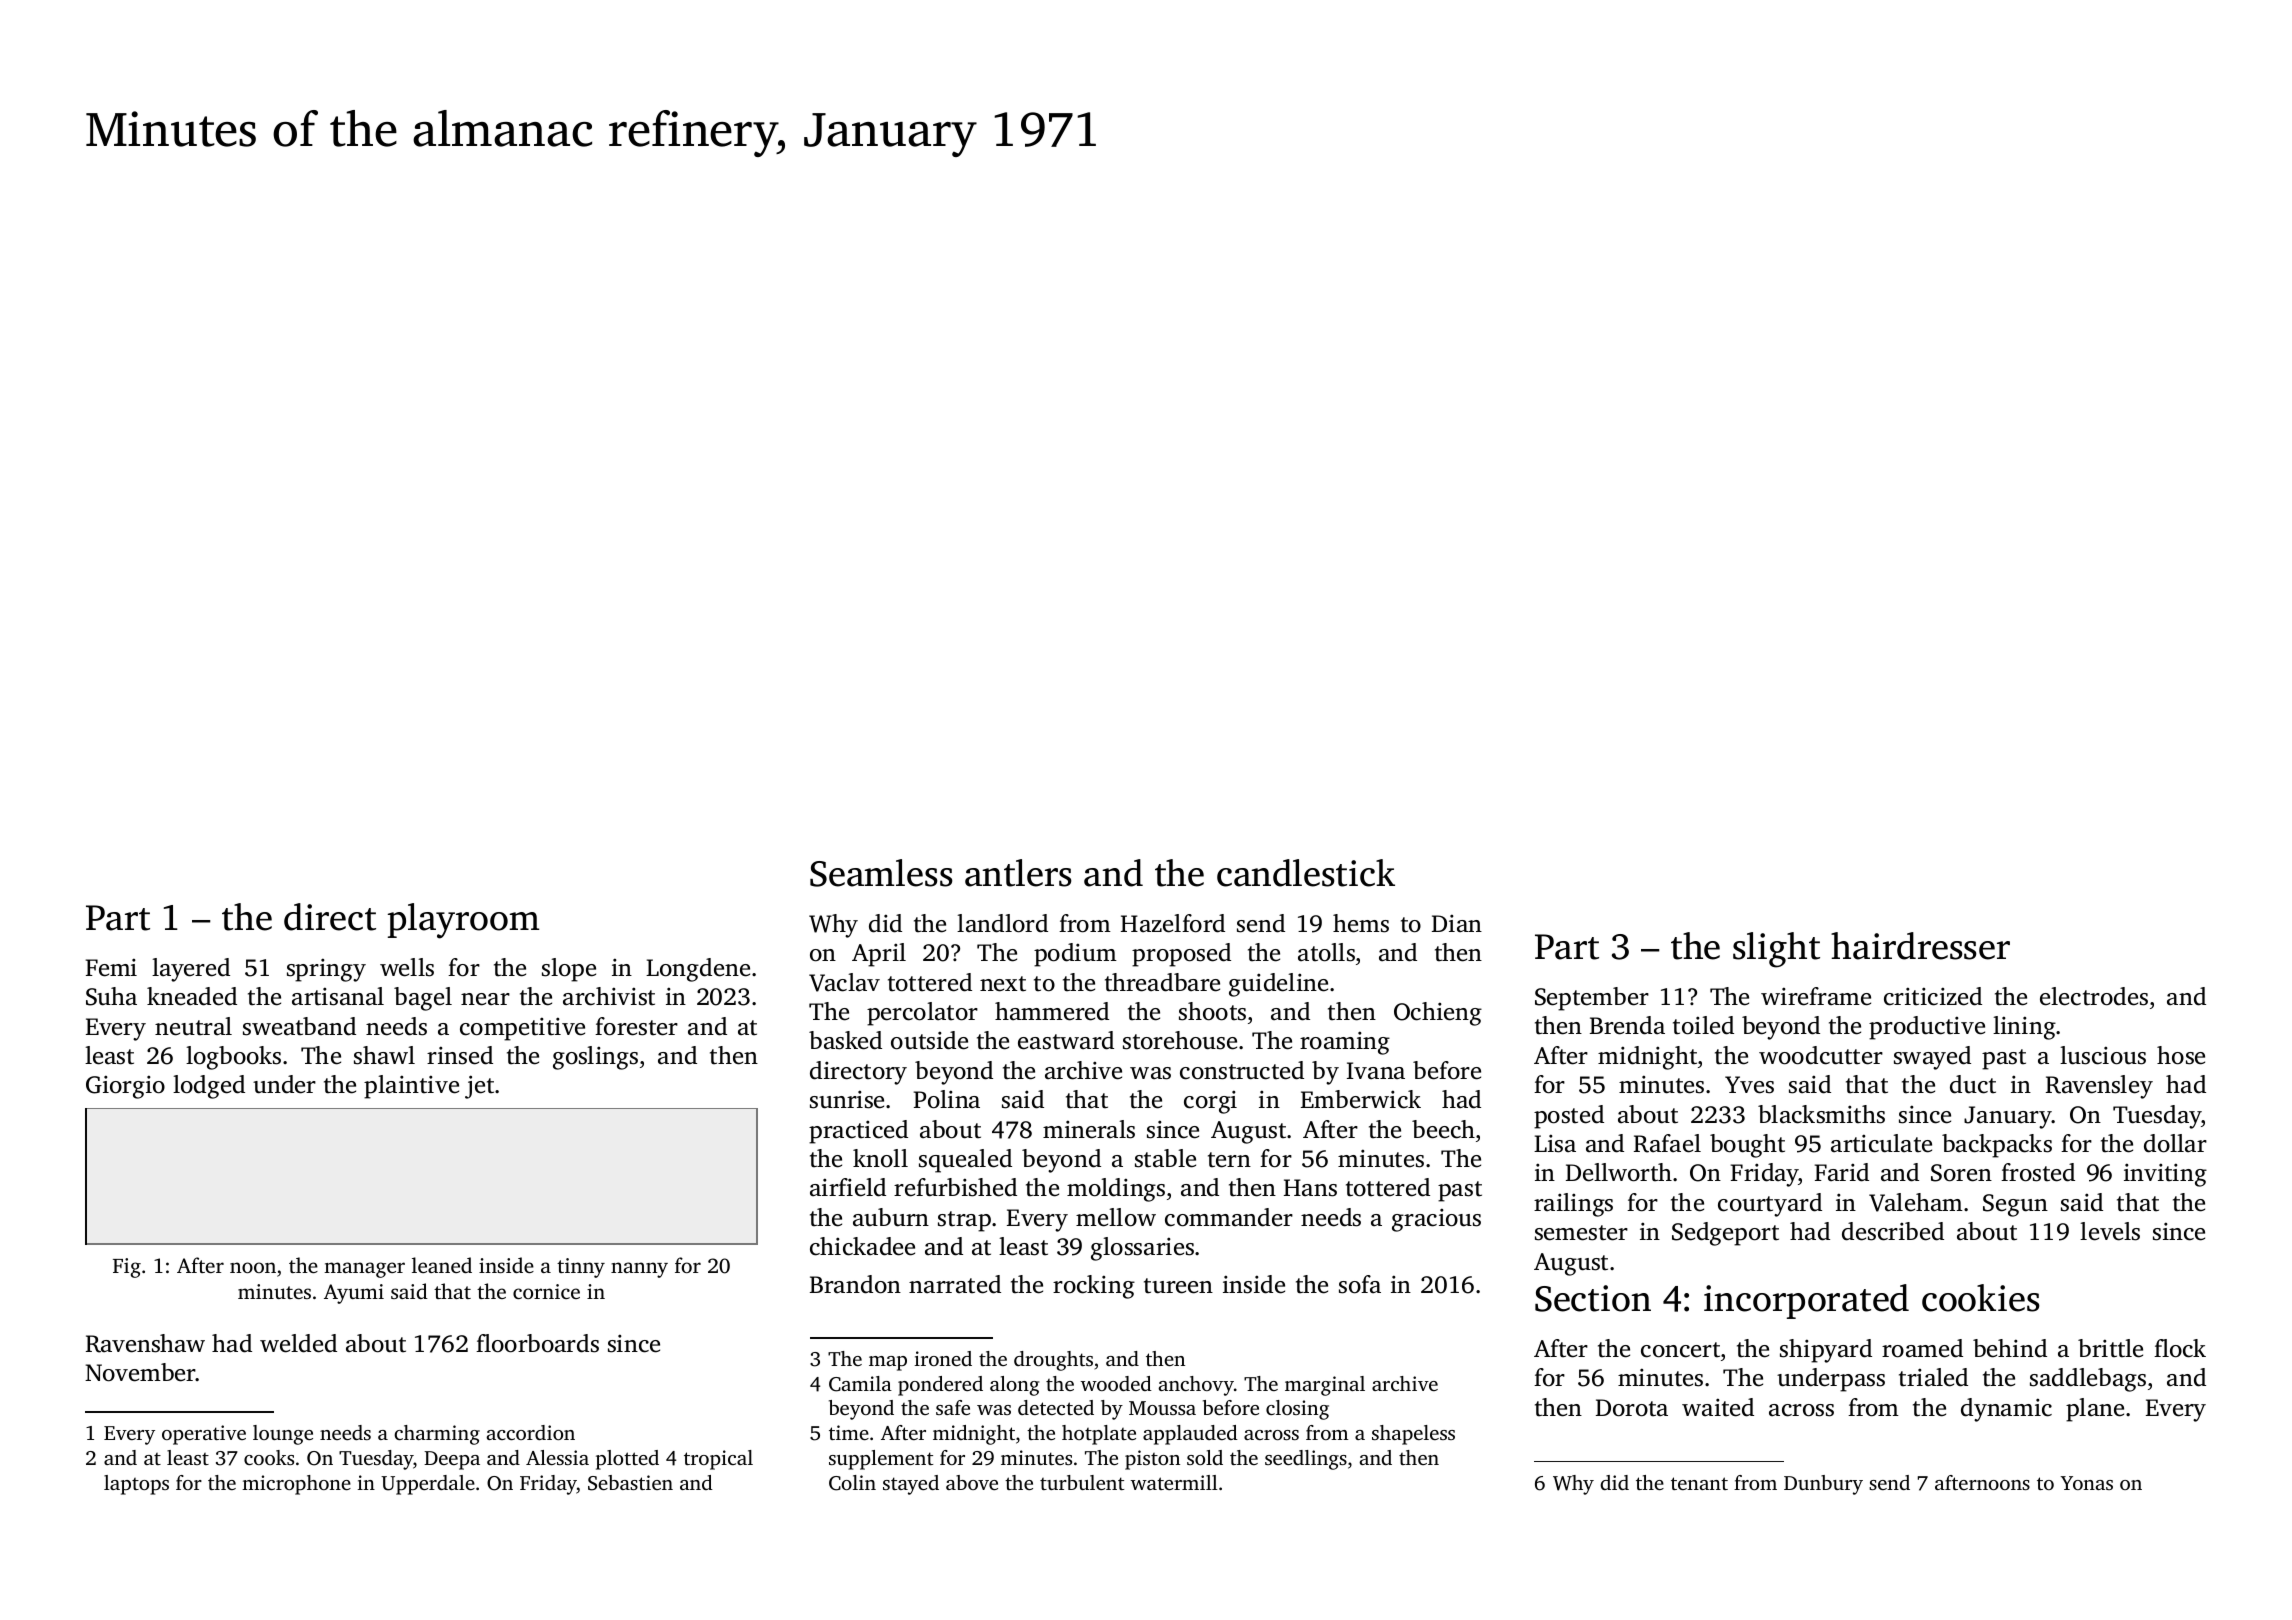  Describe the element at coordinates (2024, 1028) in the document. I see `lining` at that location.
